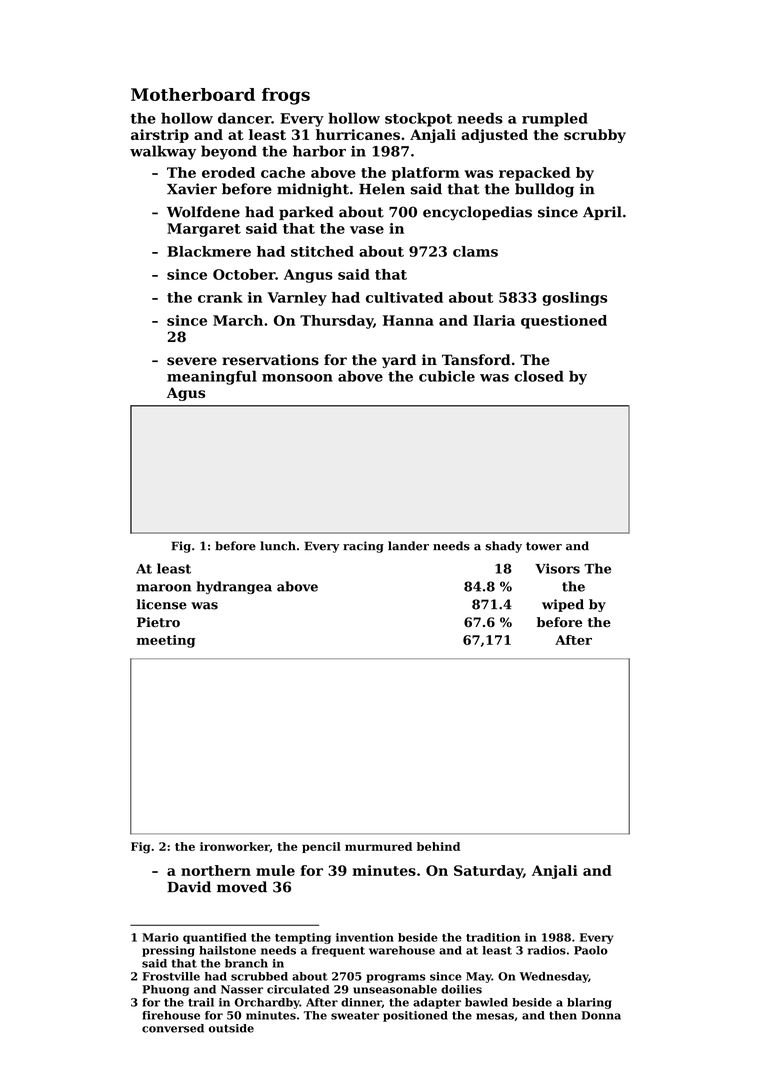 Image resolution: width=760 pixels, height=1079 pixels. I want to click on stockpot, so click(418, 120).
